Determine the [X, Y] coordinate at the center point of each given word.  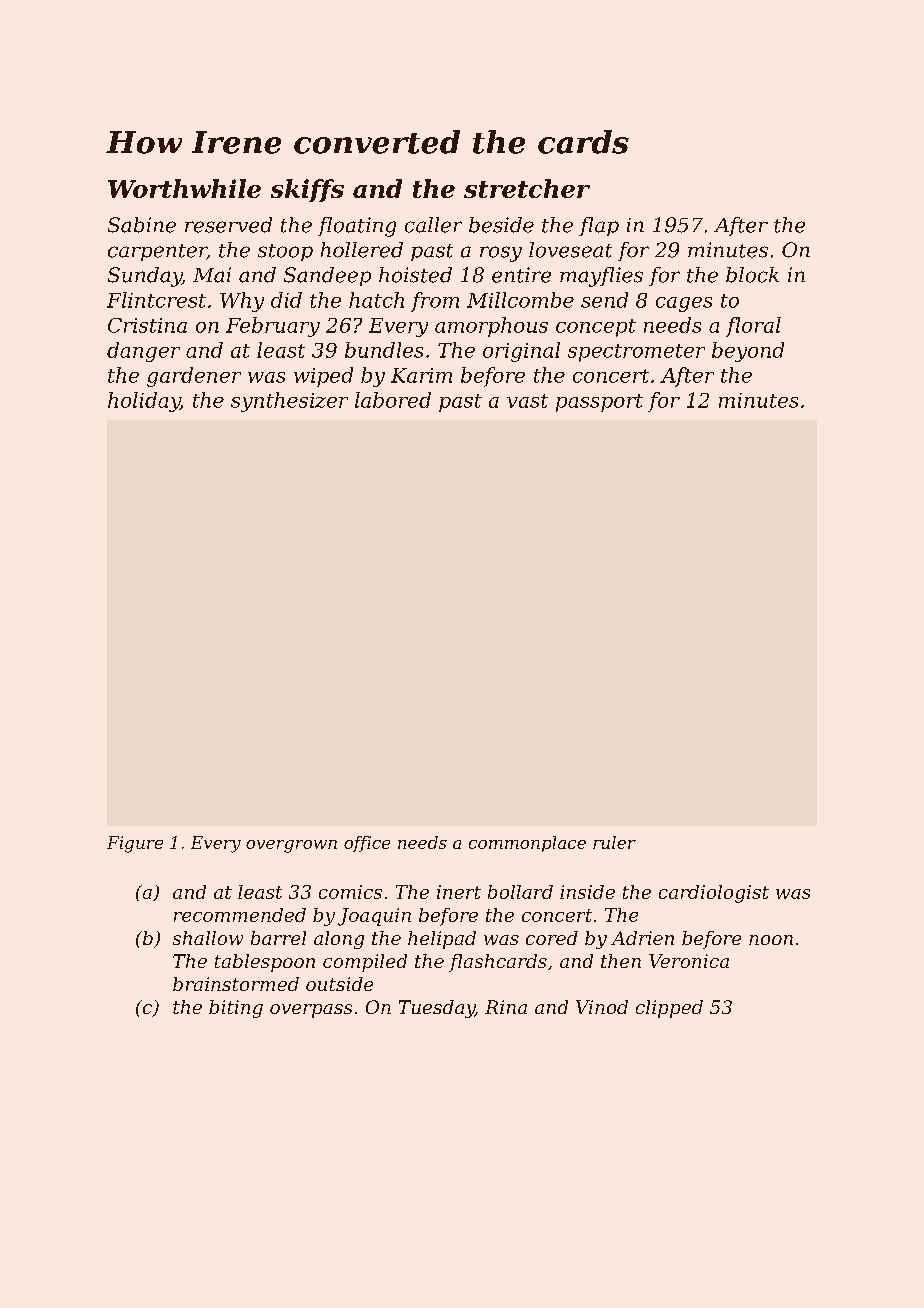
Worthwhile [184, 188]
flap [599, 226]
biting [236, 1009]
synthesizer [289, 402]
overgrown [291, 846]
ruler [614, 842]
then [621, 961]
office [367, 844]
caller [433, 225]
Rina [506, 1007]
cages [684, 304]
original [521, 352]
